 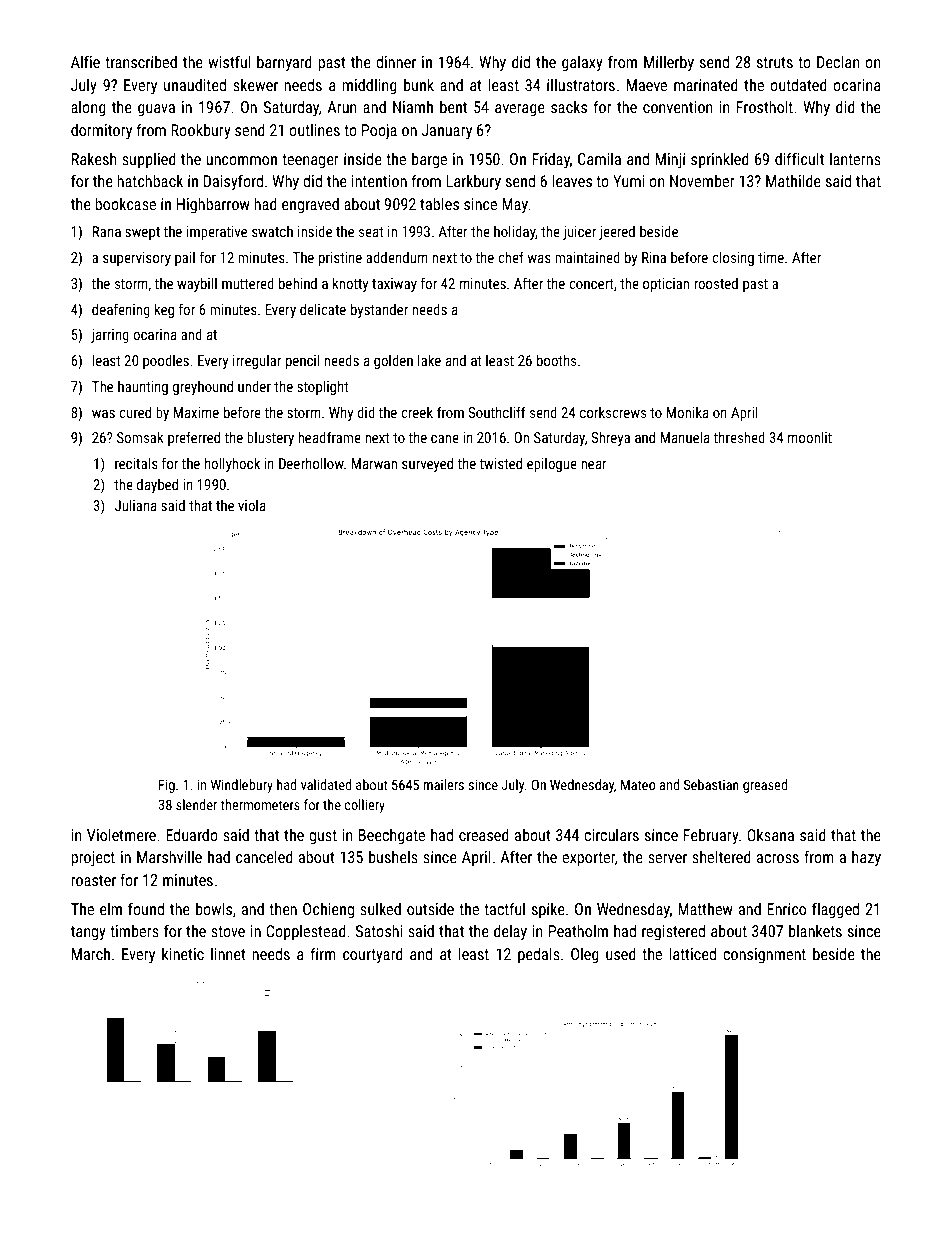 What do you see at coordinates (838, 61) in the screenshot?
I see `Declan` at bounding box center [838, 61].
